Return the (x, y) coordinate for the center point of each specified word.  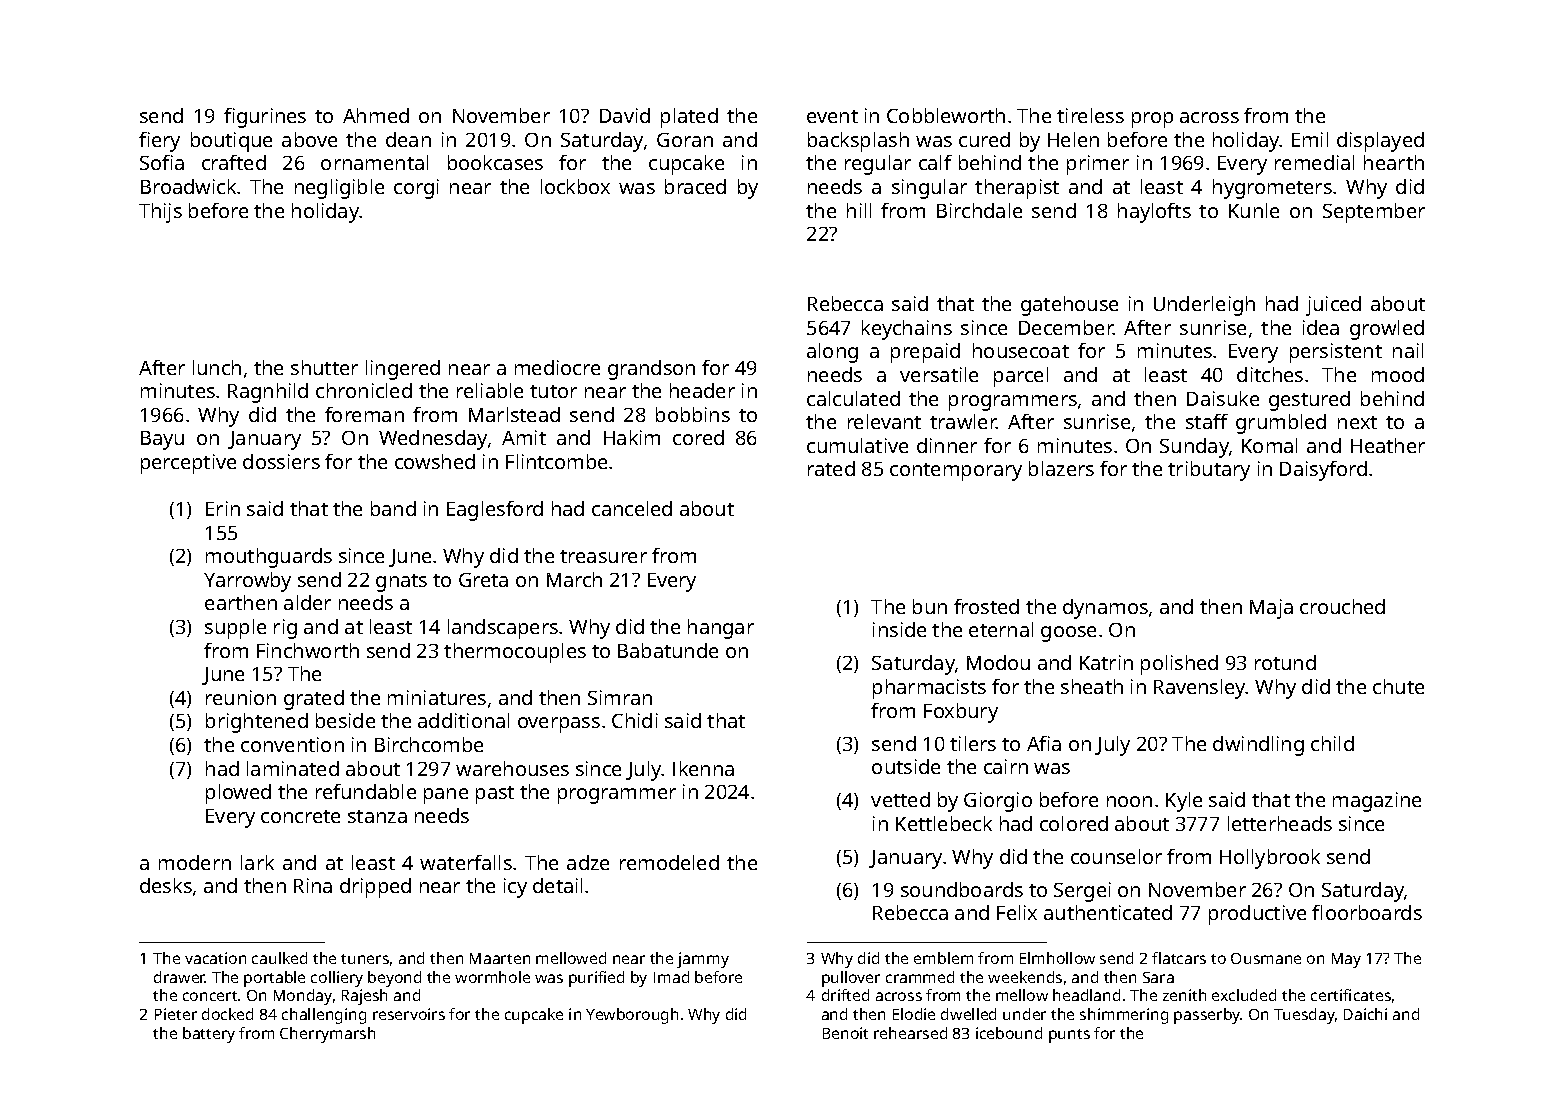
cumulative (857, 445)
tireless (1090, 115)
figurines (265, 118)
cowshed (435, 461)
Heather (1388, 445)
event (832, 116)
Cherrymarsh (327, 1035)
